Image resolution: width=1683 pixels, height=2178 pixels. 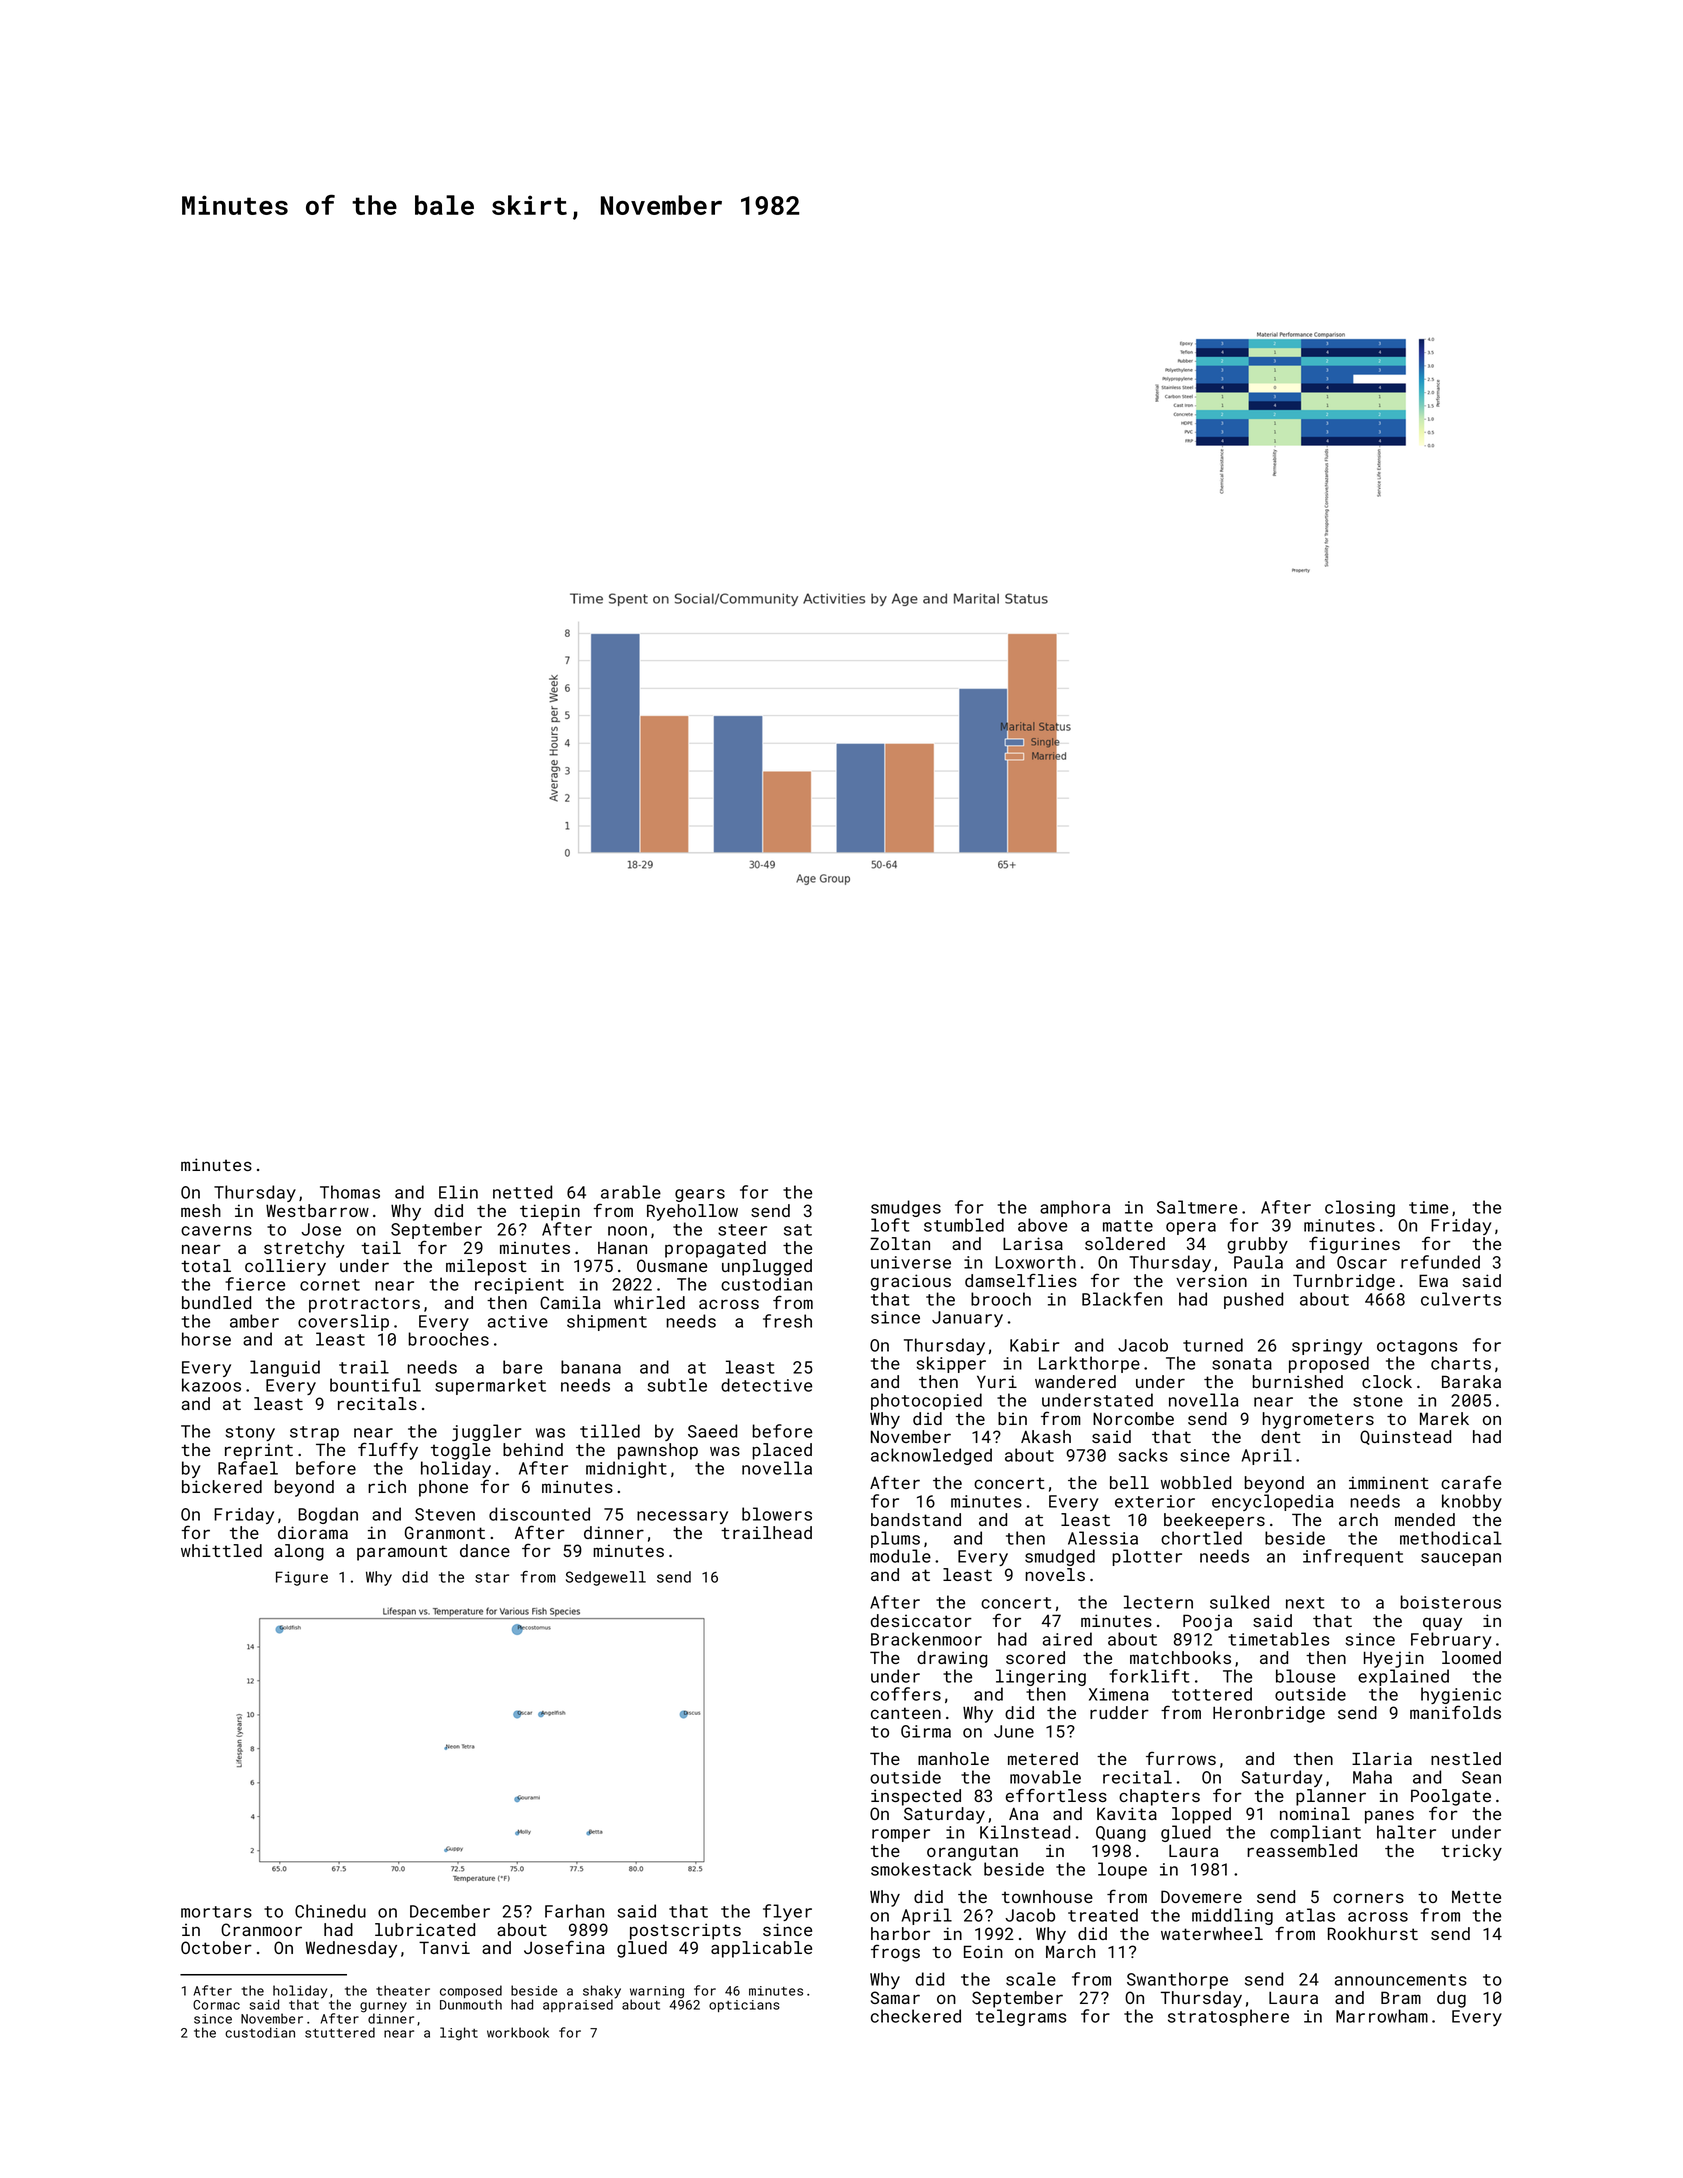 I want to click on whittled, so click(x=221, y=1550).
